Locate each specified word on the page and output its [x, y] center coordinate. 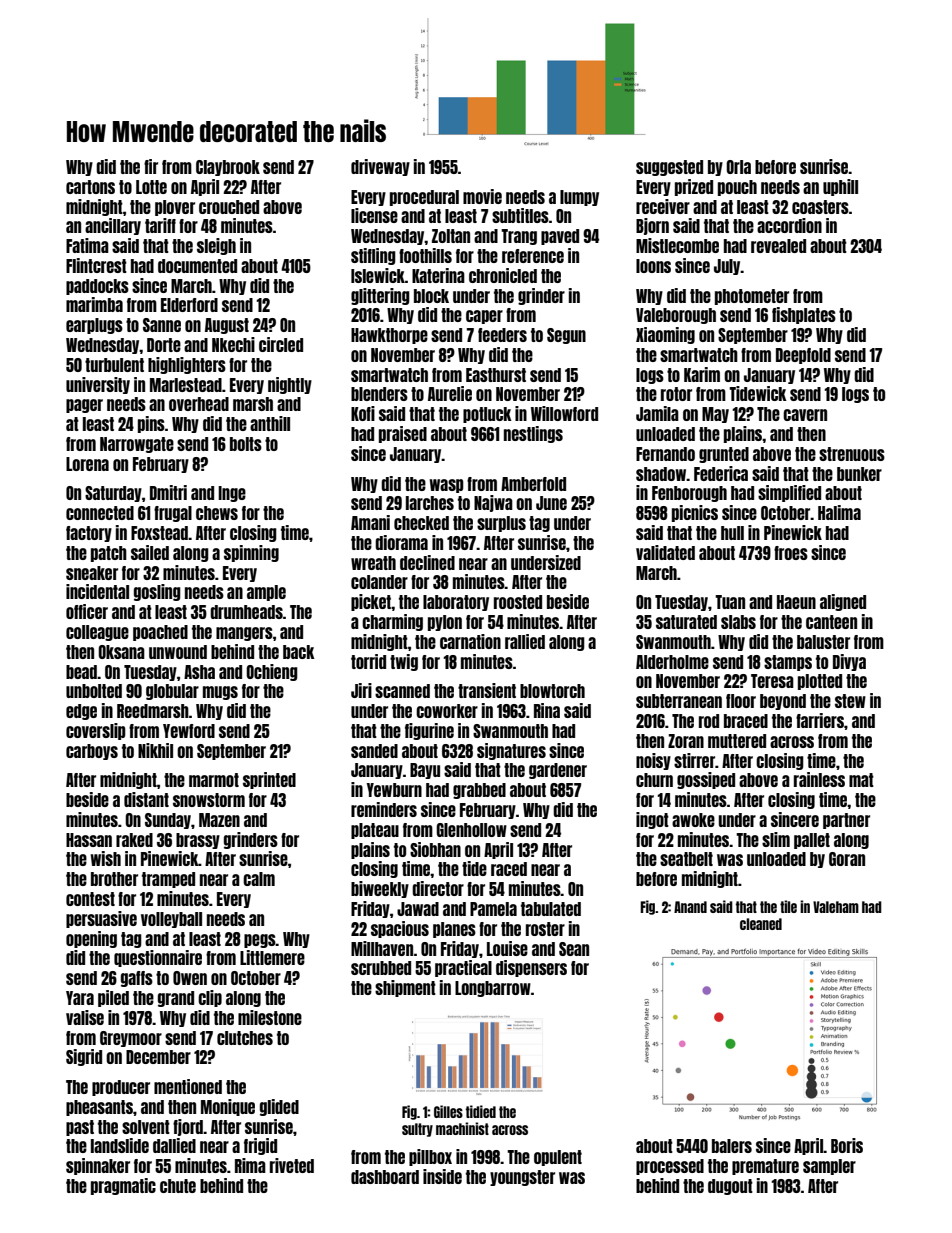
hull [732, 533]
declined [427, 562]
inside [442, 1176]
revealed [778, 246]
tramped [168, 880]
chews [217, 513]
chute [178, 1186]
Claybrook [228, 168]
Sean [574, 949]
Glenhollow [471, 830]
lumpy [579, 198]
